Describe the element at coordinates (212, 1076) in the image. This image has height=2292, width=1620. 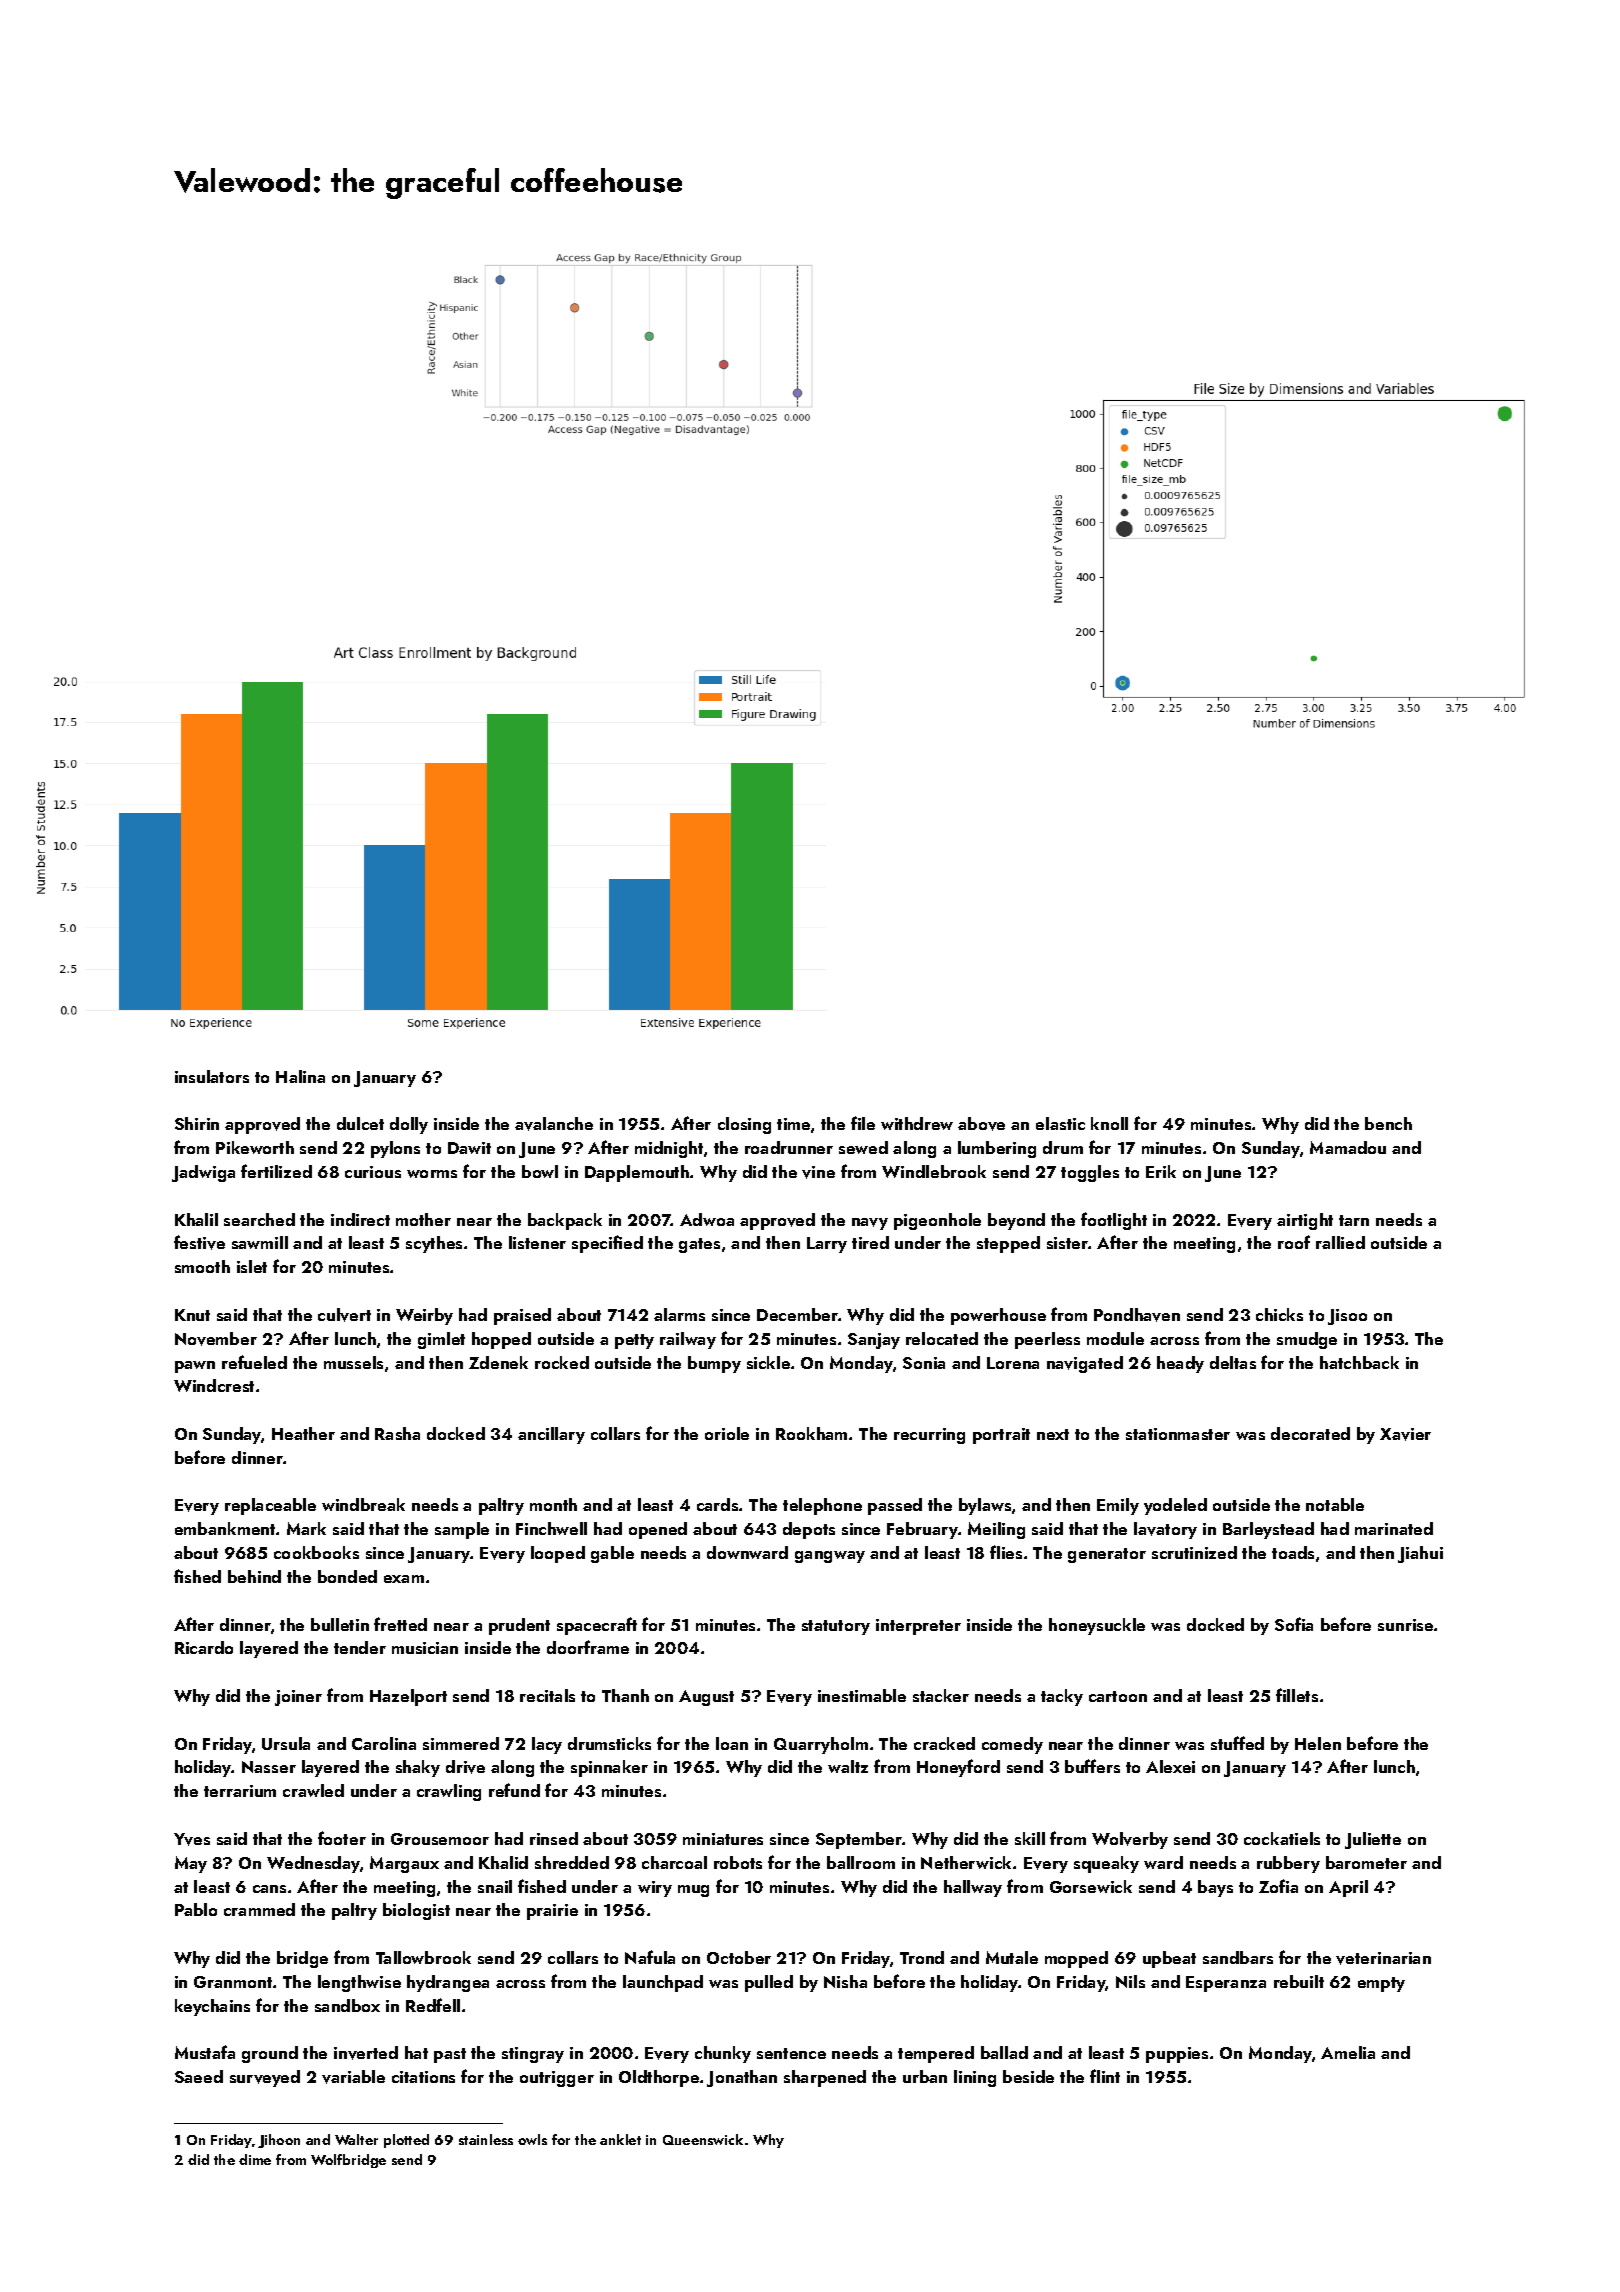
I see `insulators` at that location.
